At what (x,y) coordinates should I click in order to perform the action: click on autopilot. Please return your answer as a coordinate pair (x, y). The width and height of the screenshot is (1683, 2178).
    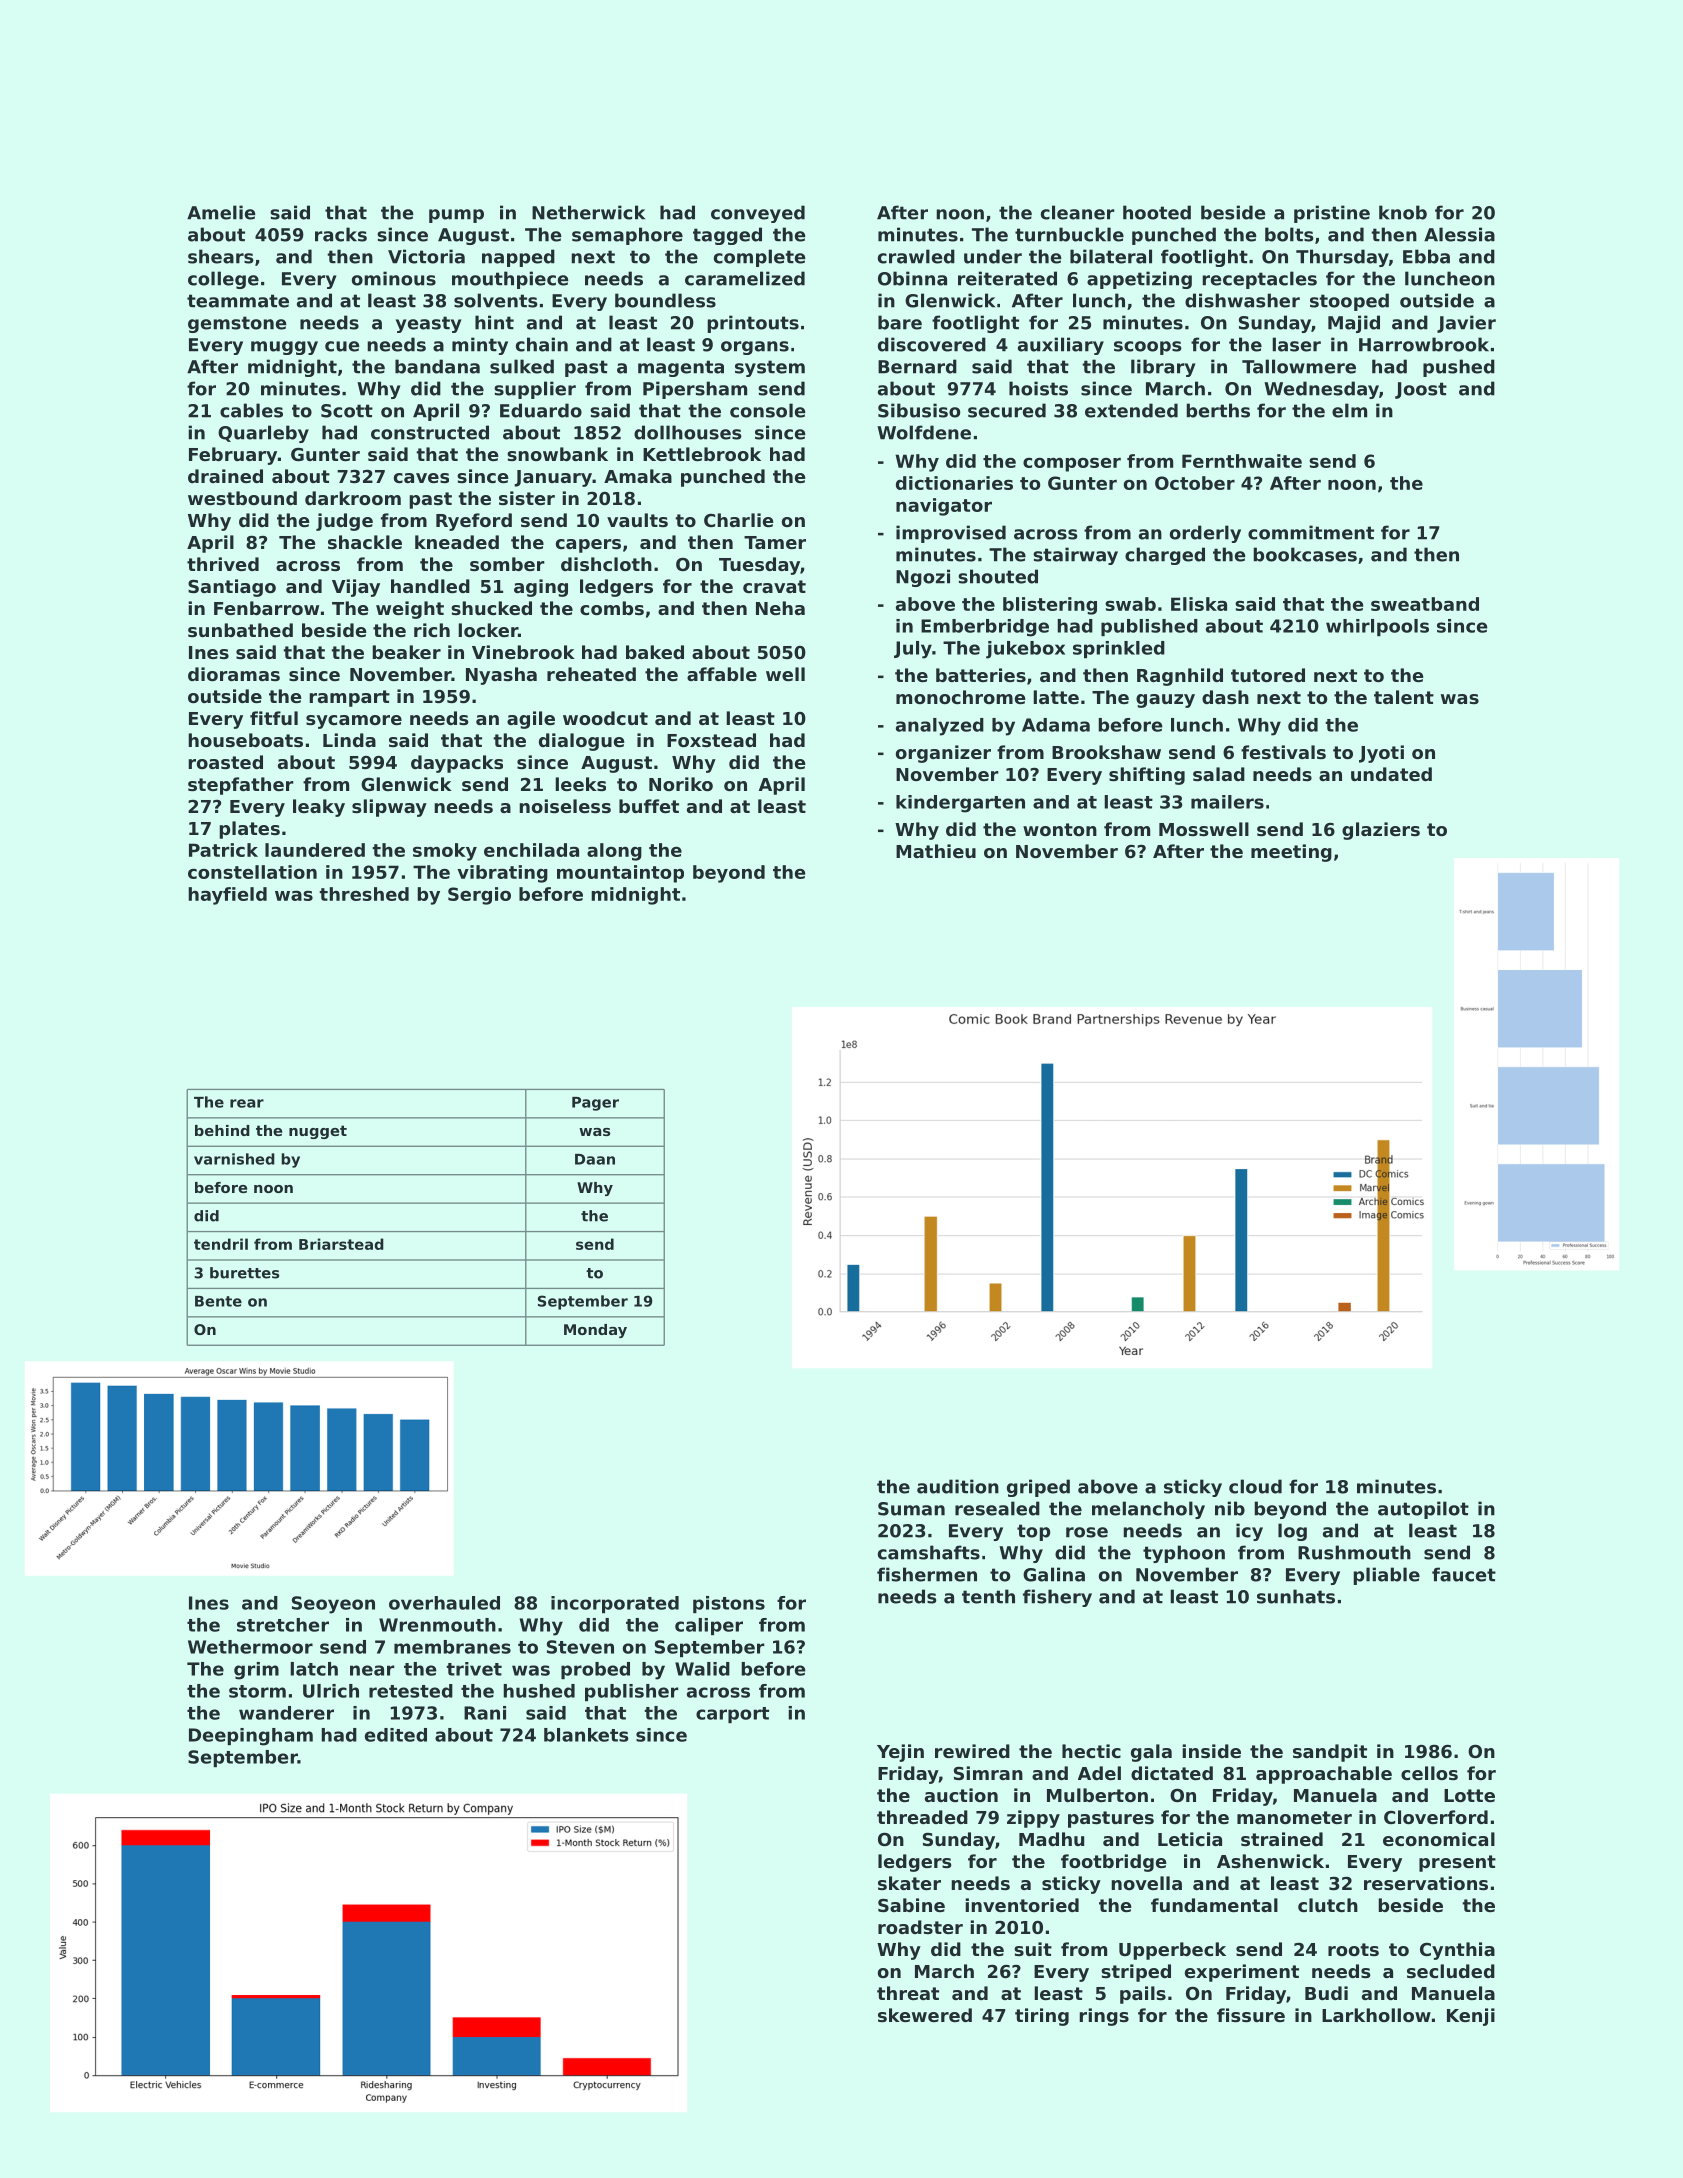
    Looking at the image, I should click on (1423, 1510).
